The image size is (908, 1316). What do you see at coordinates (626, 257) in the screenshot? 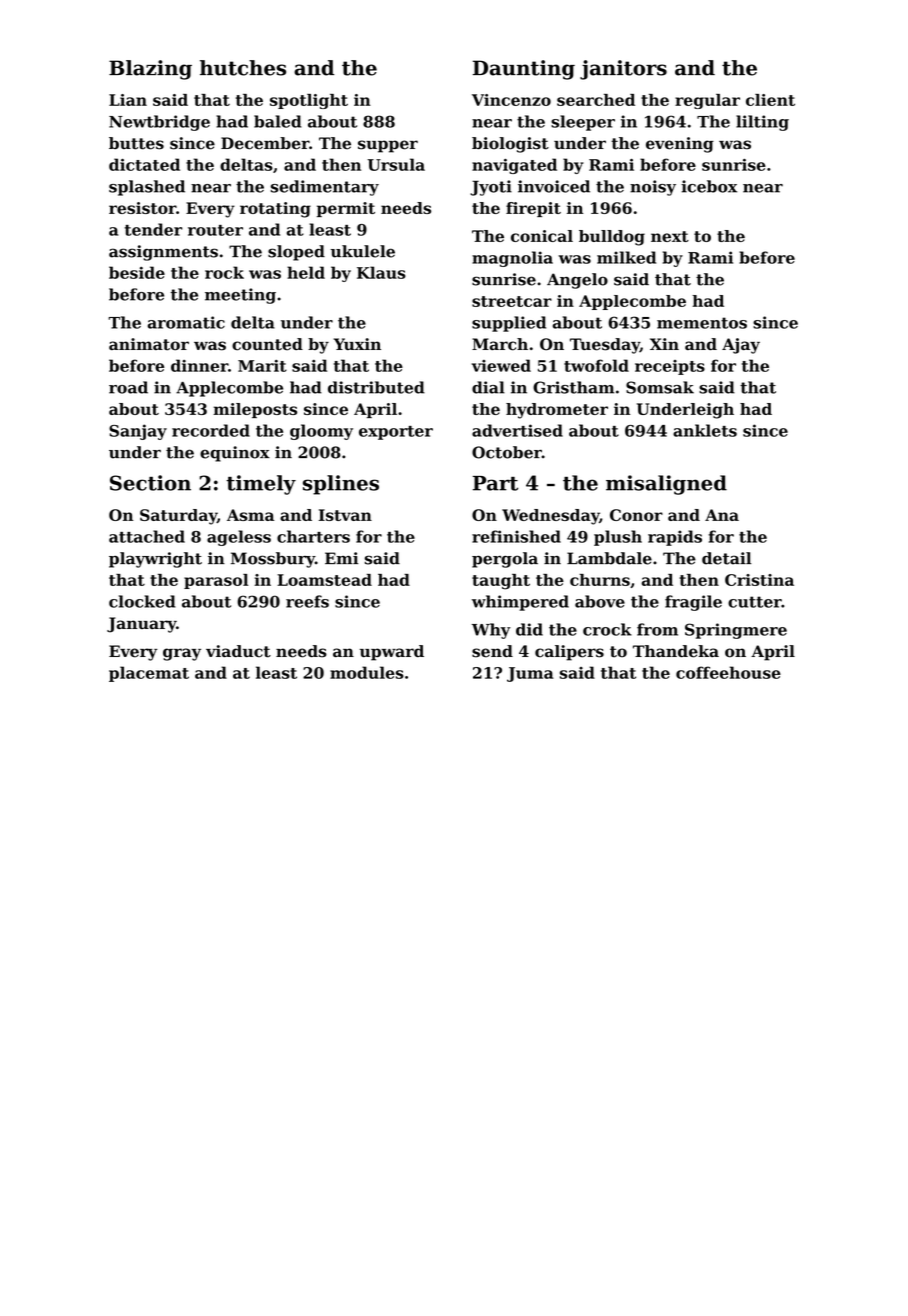
I see `milked` at bounding box center [626, 257].
